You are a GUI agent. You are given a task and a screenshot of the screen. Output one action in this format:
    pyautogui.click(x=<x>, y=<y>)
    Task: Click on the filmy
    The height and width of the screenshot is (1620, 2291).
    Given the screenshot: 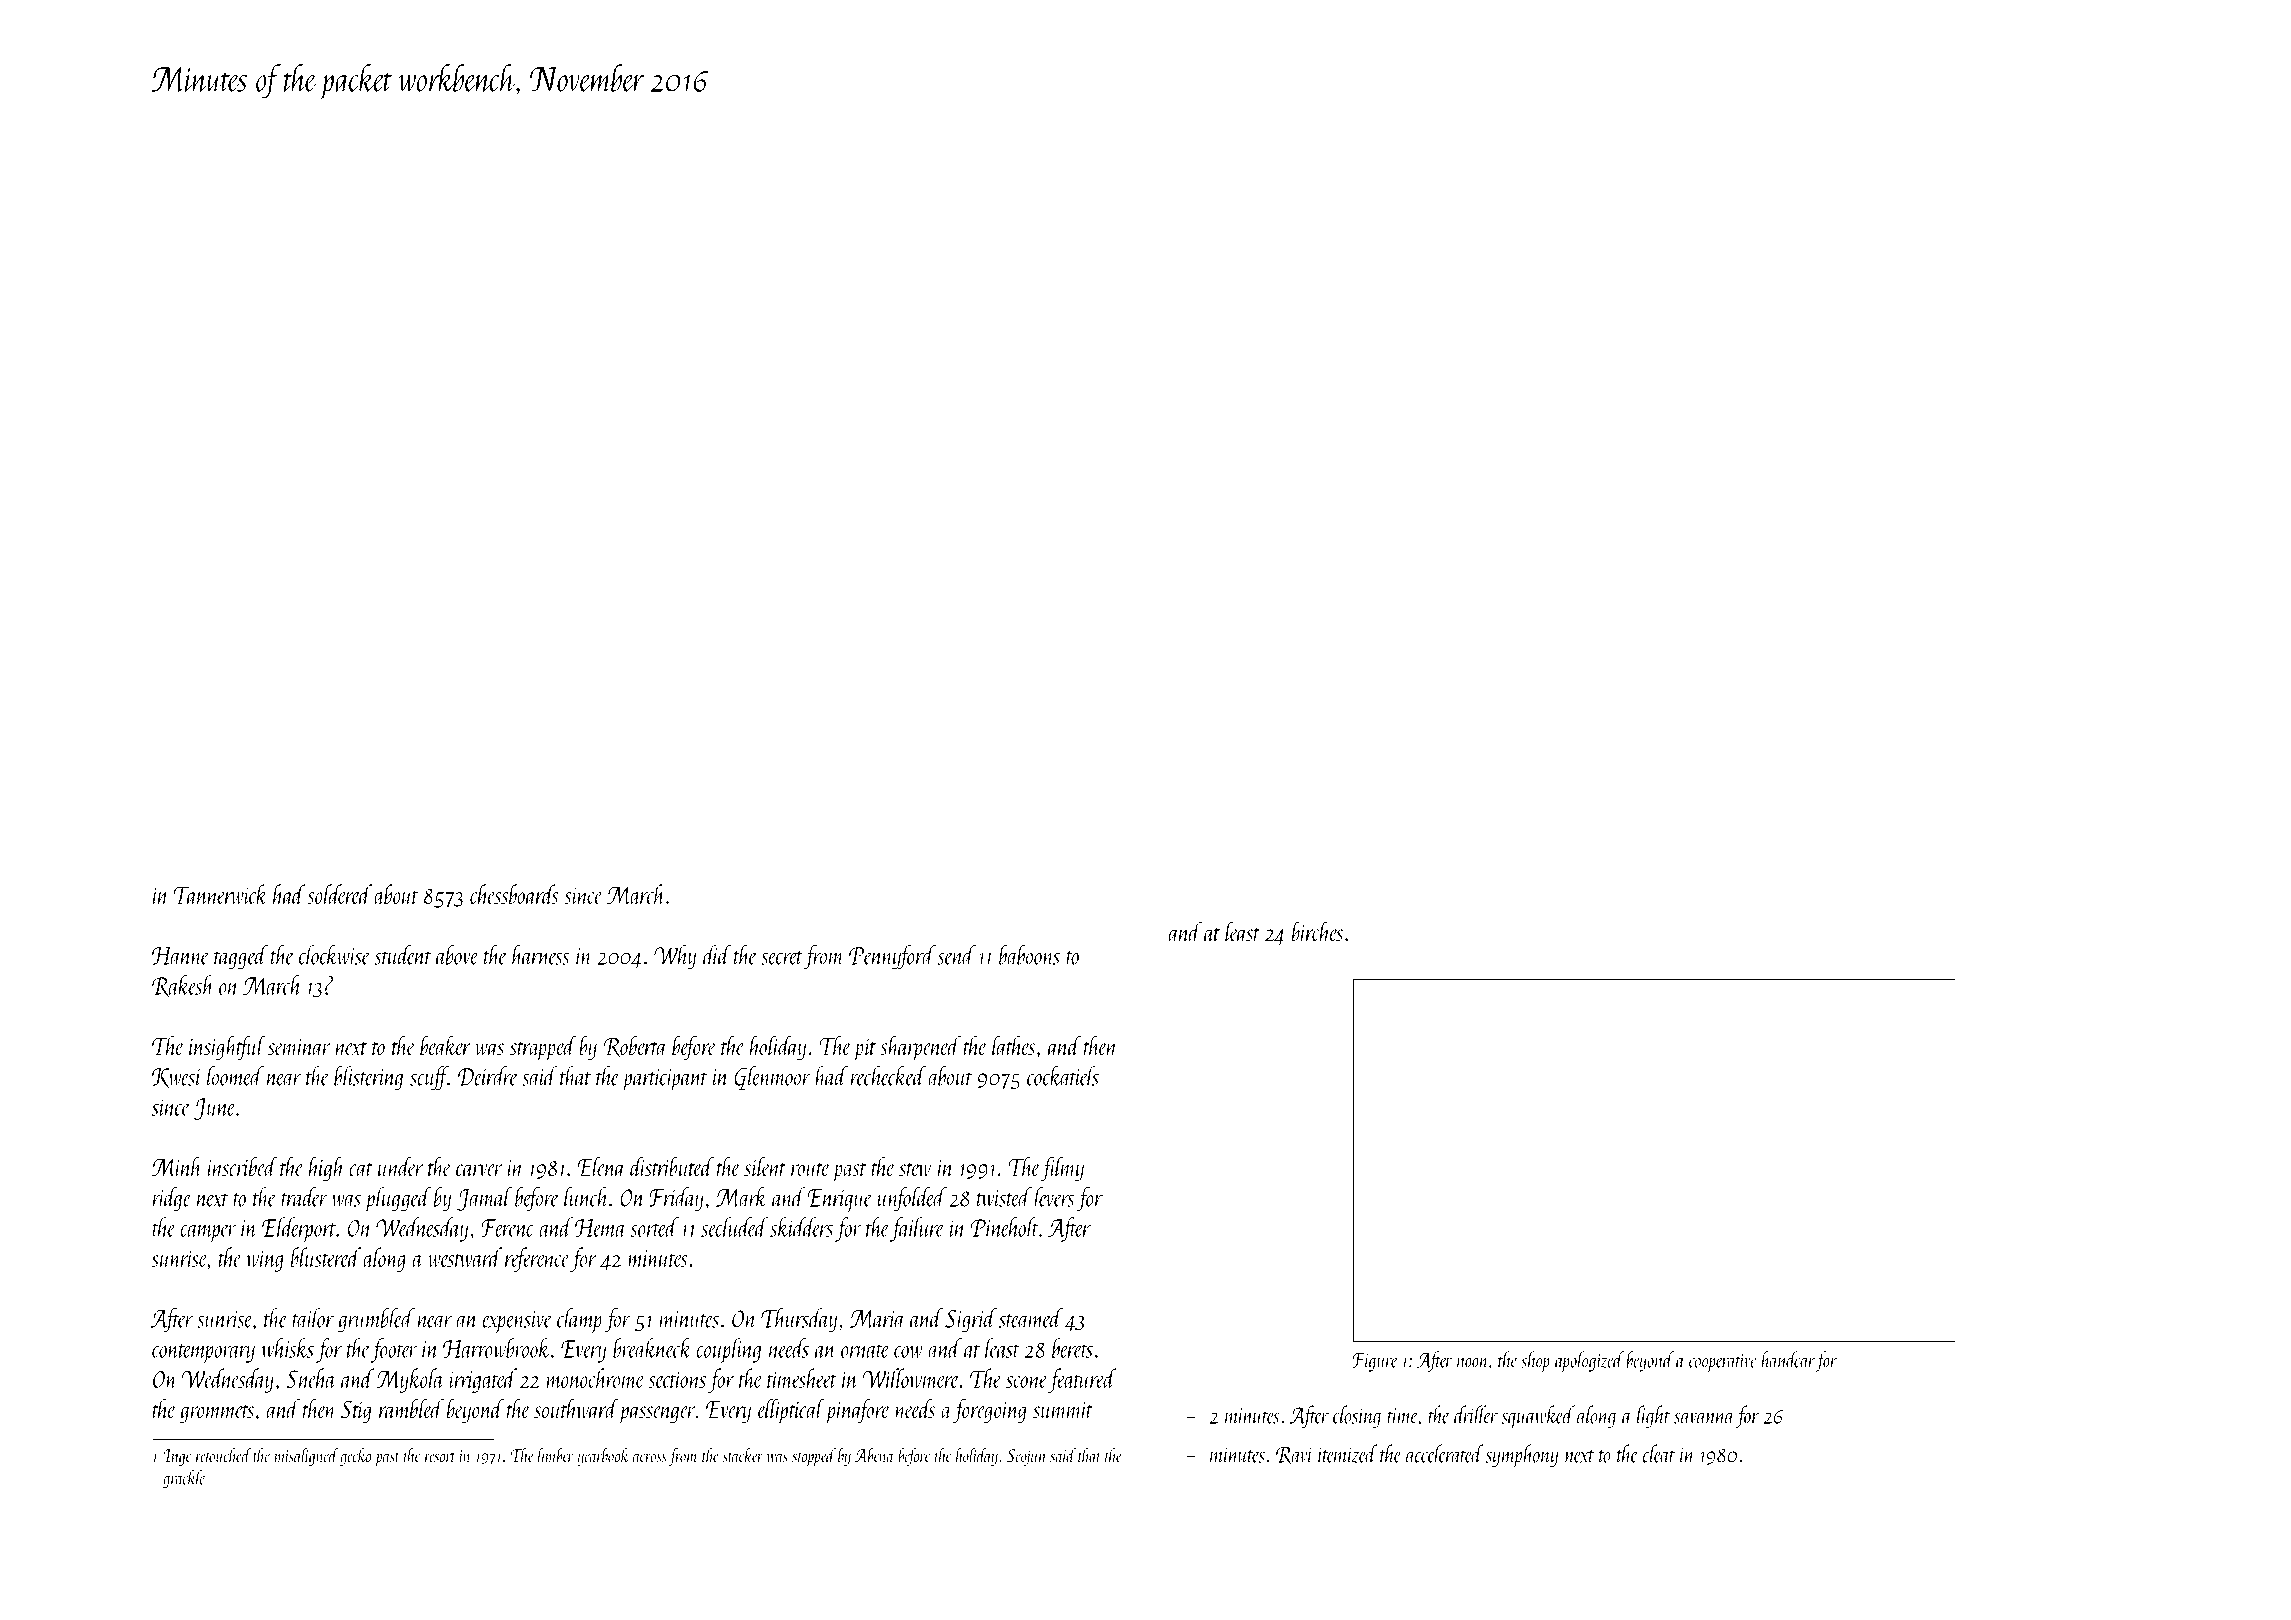 What is the action you would take?
    pyautogui.click(x=1062, y=1168)
